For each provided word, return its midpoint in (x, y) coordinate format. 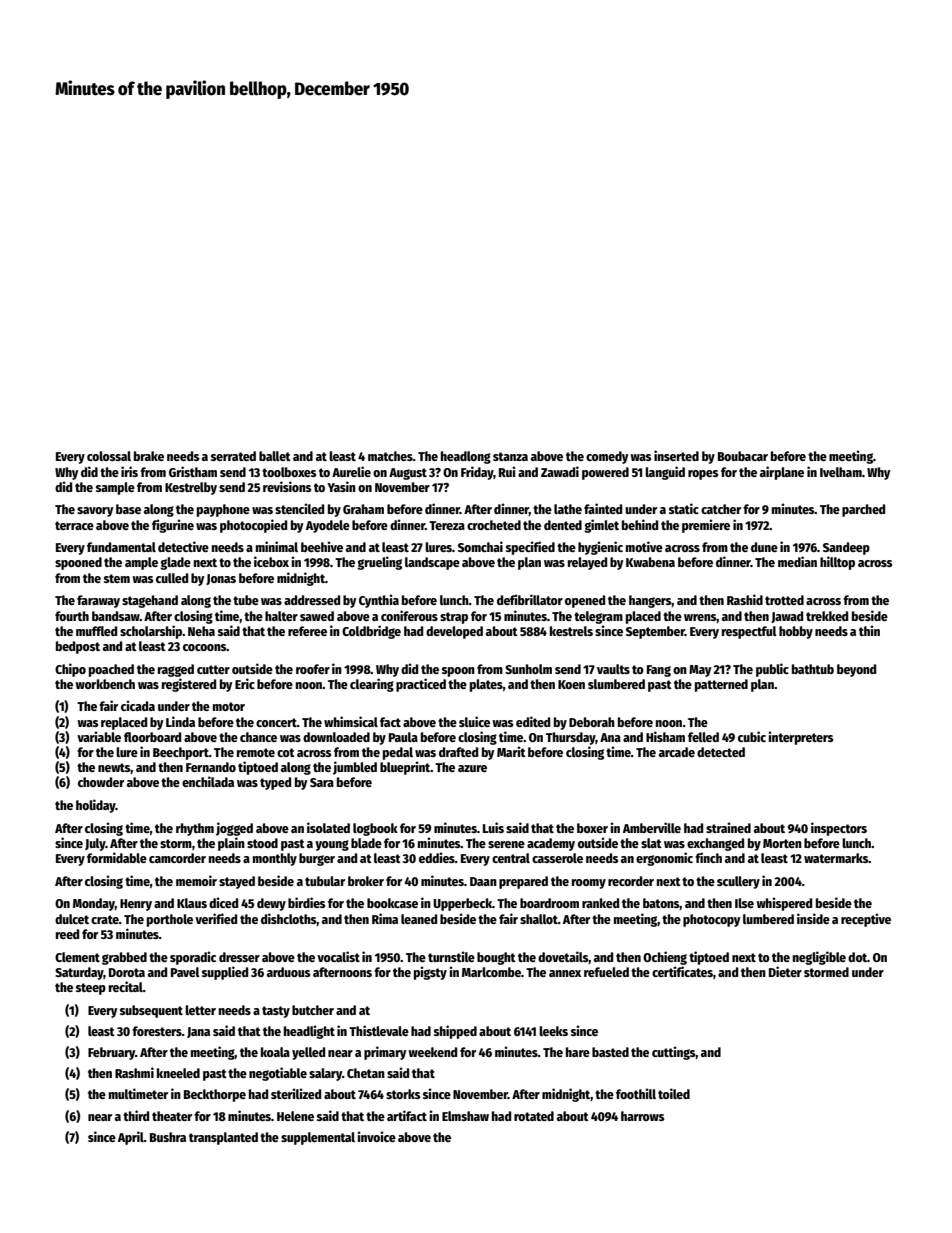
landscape (432, 563)
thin (869, 630)
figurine (173, 526)
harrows (642, 1116)
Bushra (168, 1137)
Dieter (785, 971)
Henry (136, 905)
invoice (376, 1136)
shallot (539, 919)
